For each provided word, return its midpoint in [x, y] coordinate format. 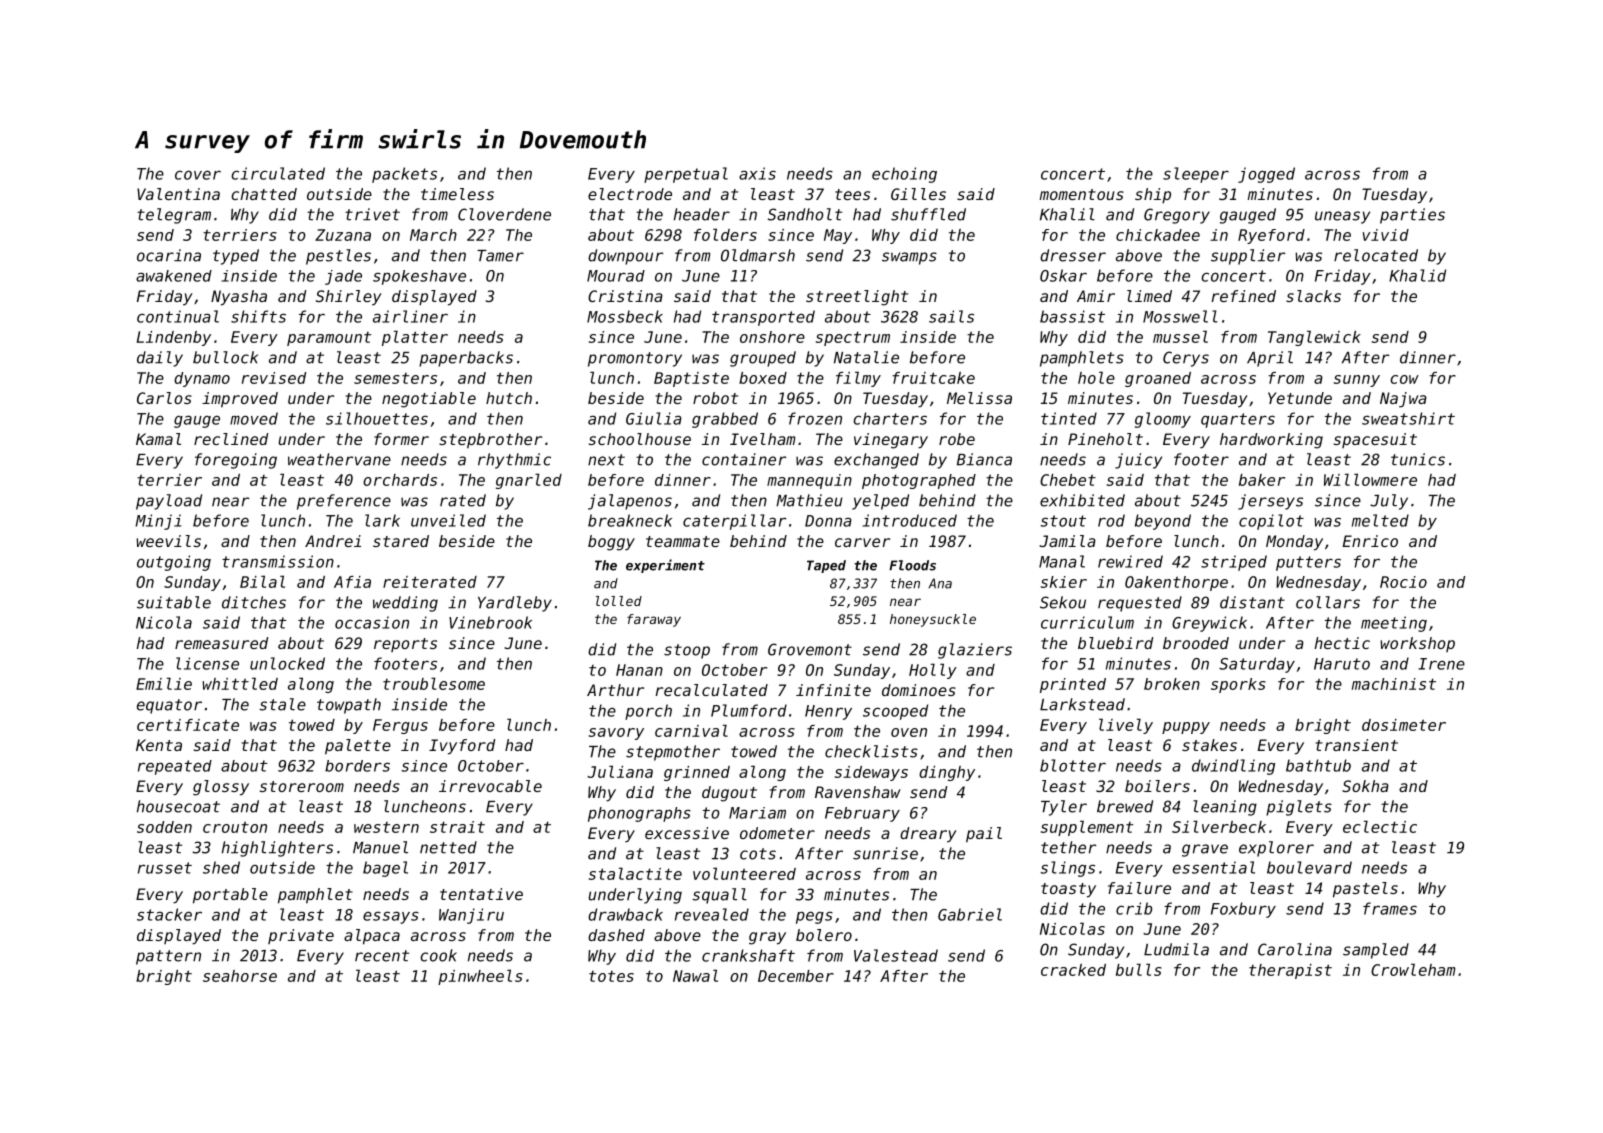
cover [198, 175]
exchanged [876, 461]
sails [951, 316]
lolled [619, 601]
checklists [871, 751]
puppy [1186, 728]
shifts [258, 316]
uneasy [1342, 217]
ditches [254, 602]
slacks [1313, 296]
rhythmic [514, 461]
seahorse [240, 976]
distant [1252, 602]
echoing [904, 175]
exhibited [1082, 500]
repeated [175, 767]
